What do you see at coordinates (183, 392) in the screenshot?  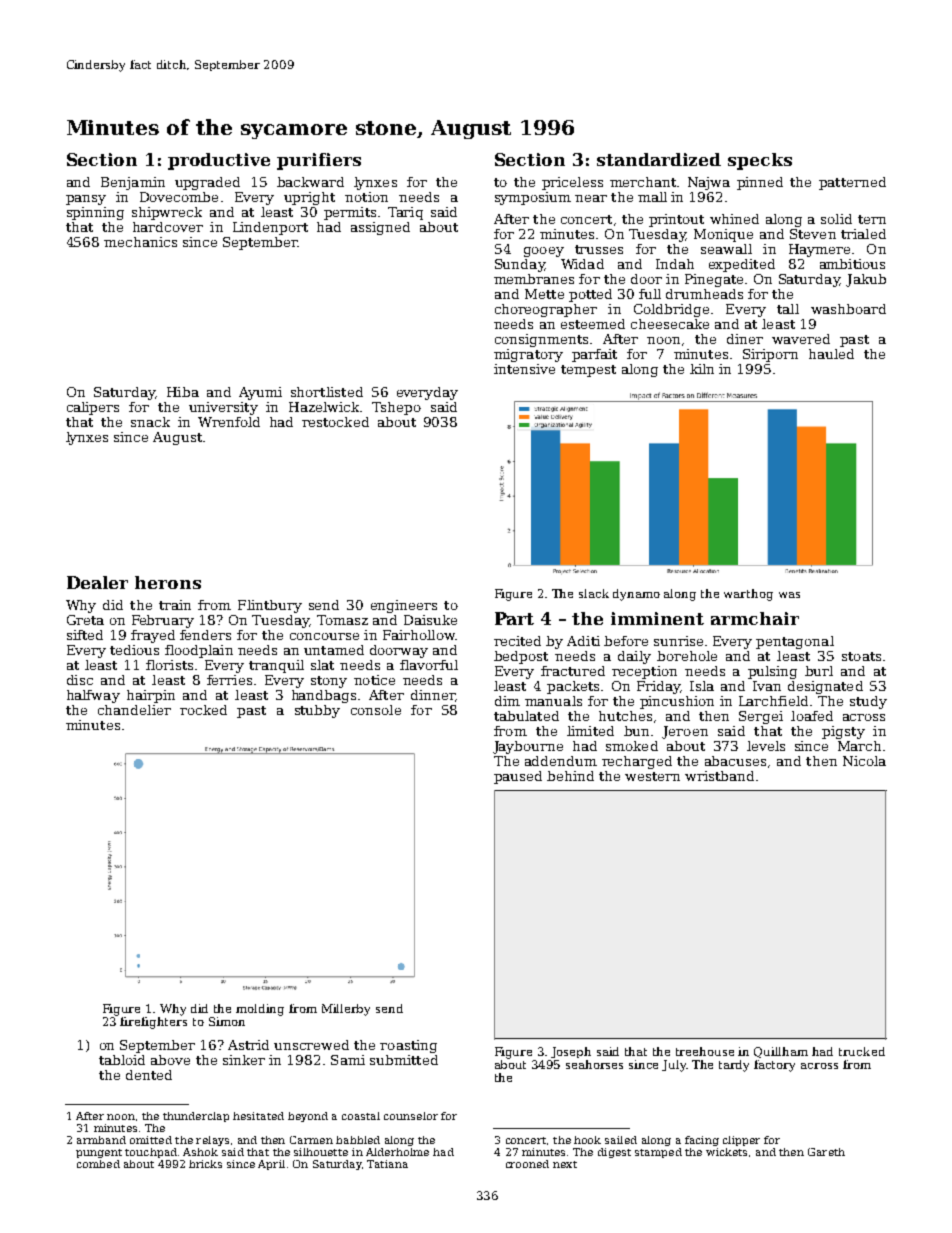 I see `Hiba` at bounding box center [183, 392].
